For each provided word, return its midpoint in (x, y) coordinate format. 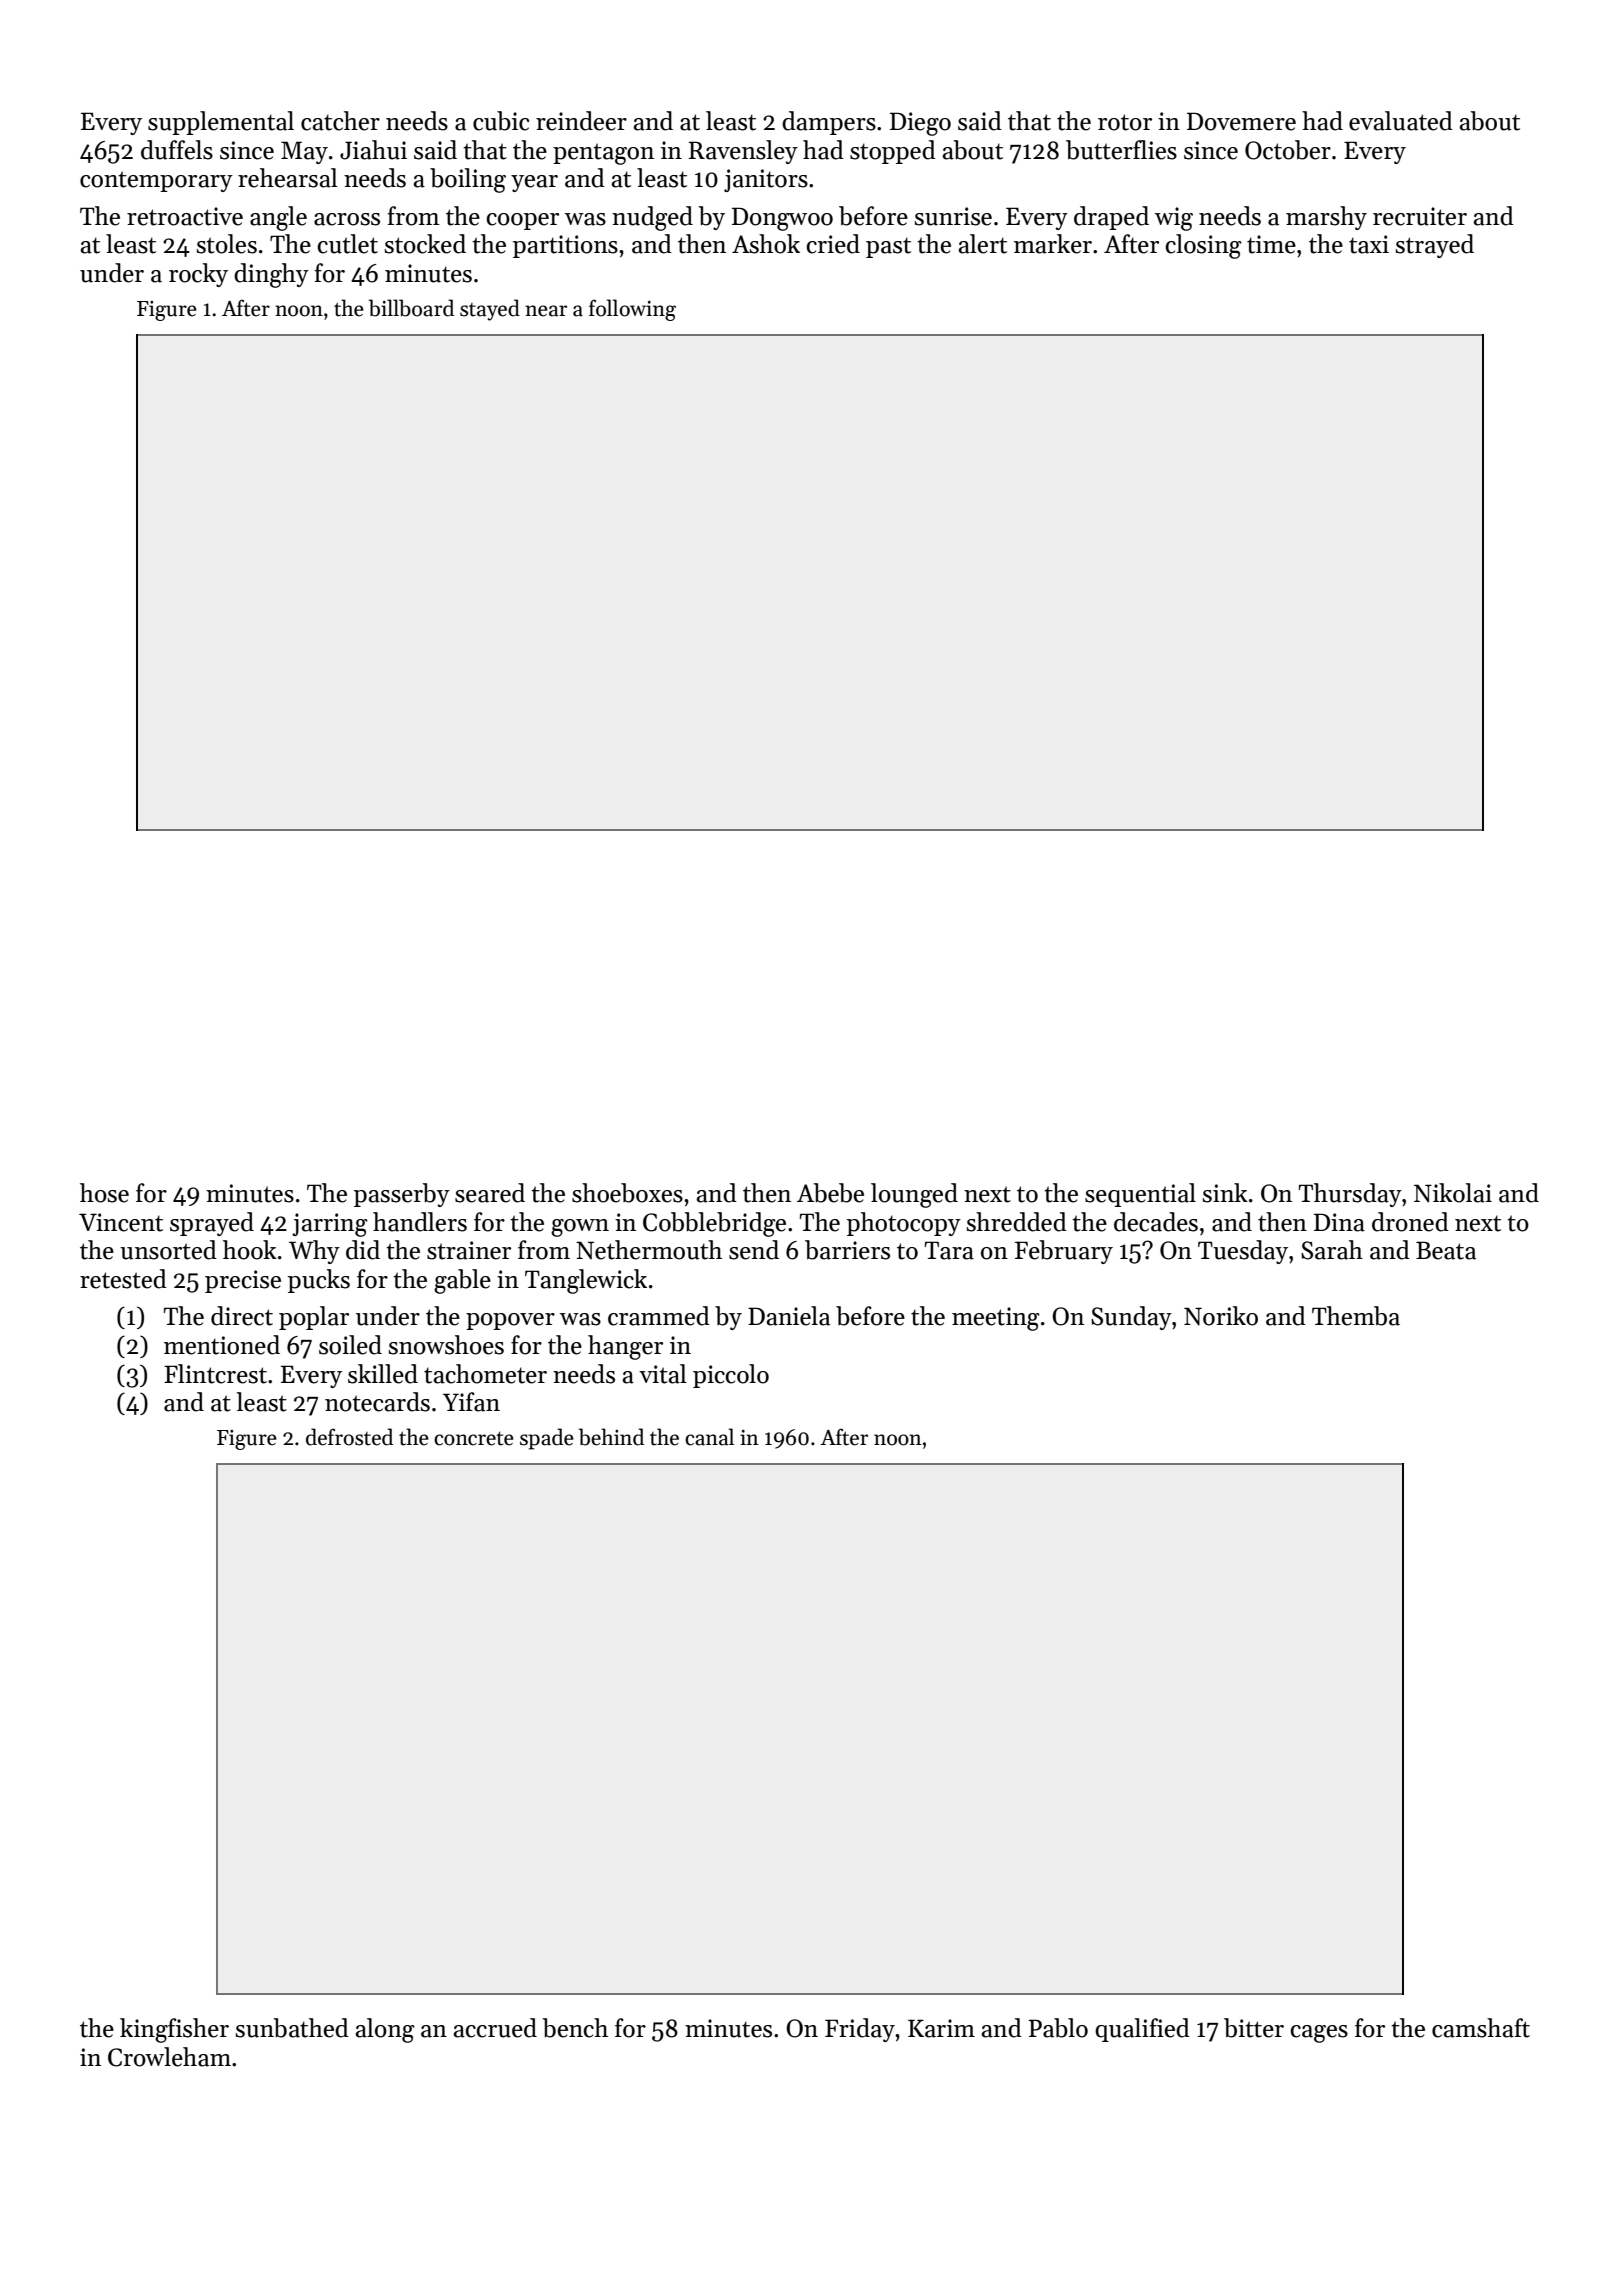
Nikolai (1453, 1193)
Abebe (830, 1193)
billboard (411, 308)
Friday (860, 2030)
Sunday (1131, 1318)
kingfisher (174, 2030)
